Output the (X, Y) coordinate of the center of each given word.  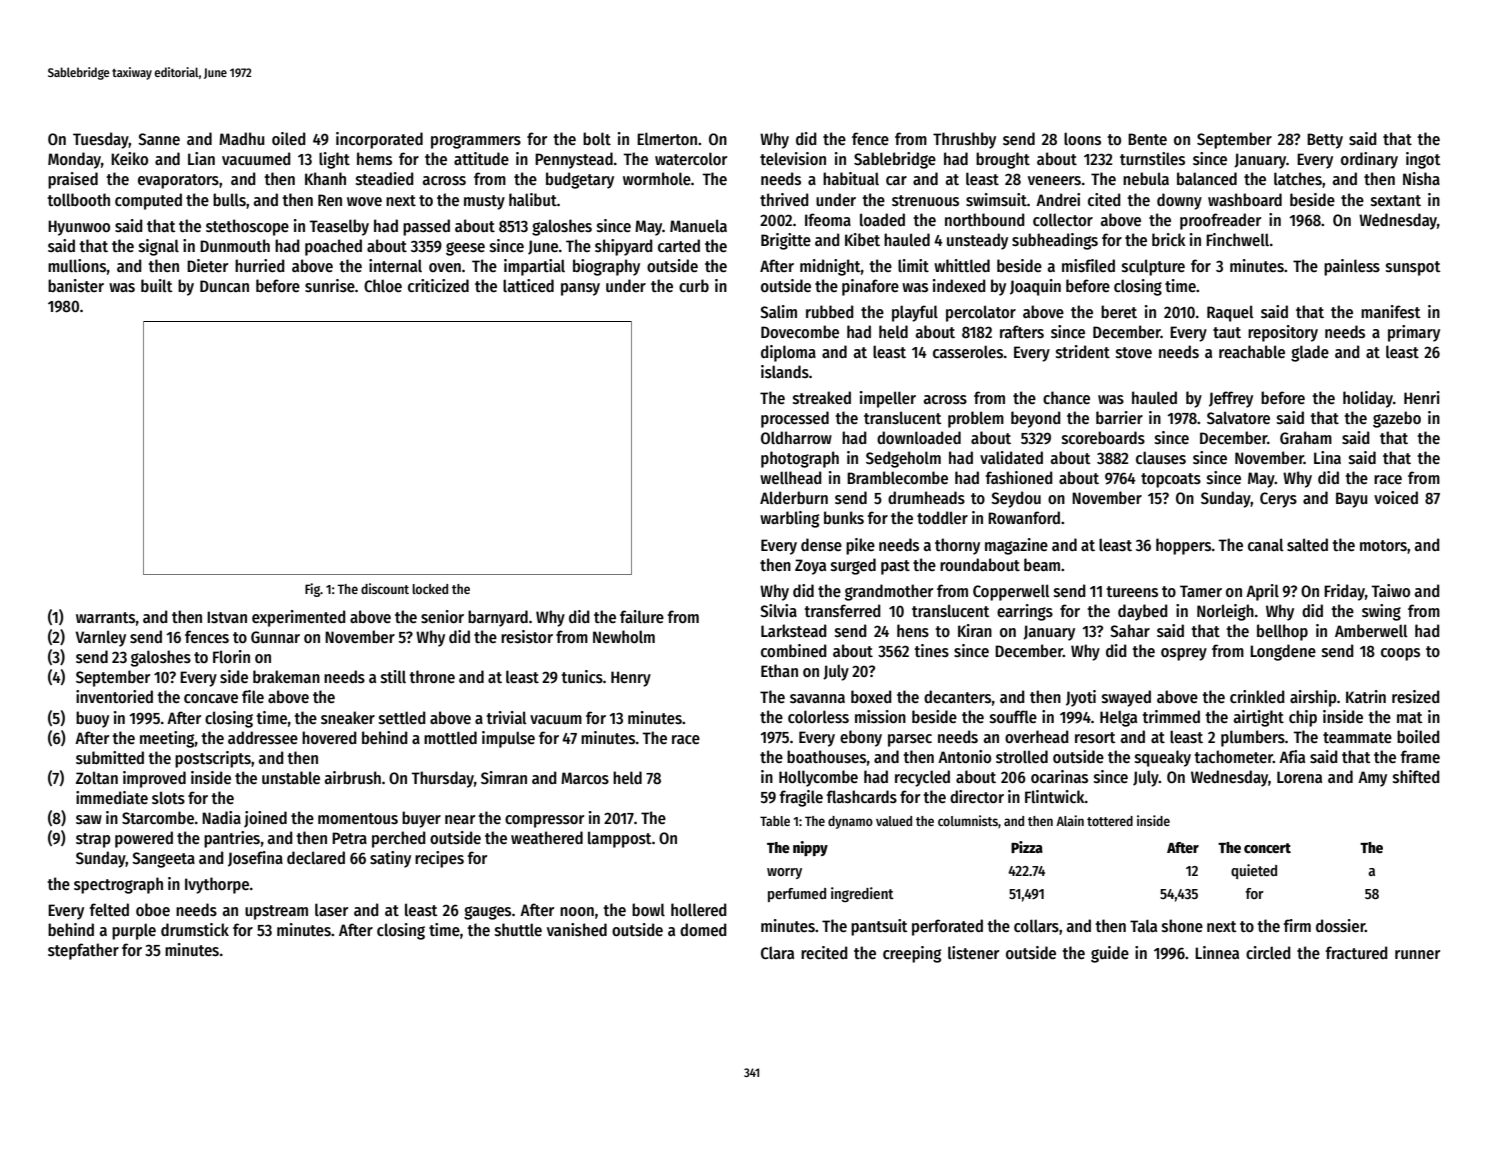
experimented (299, 618)
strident (1083, 352)
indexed (959, 285)
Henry (631, 679)
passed (426, 227)
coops (1400, 654)
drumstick (195, 929)
